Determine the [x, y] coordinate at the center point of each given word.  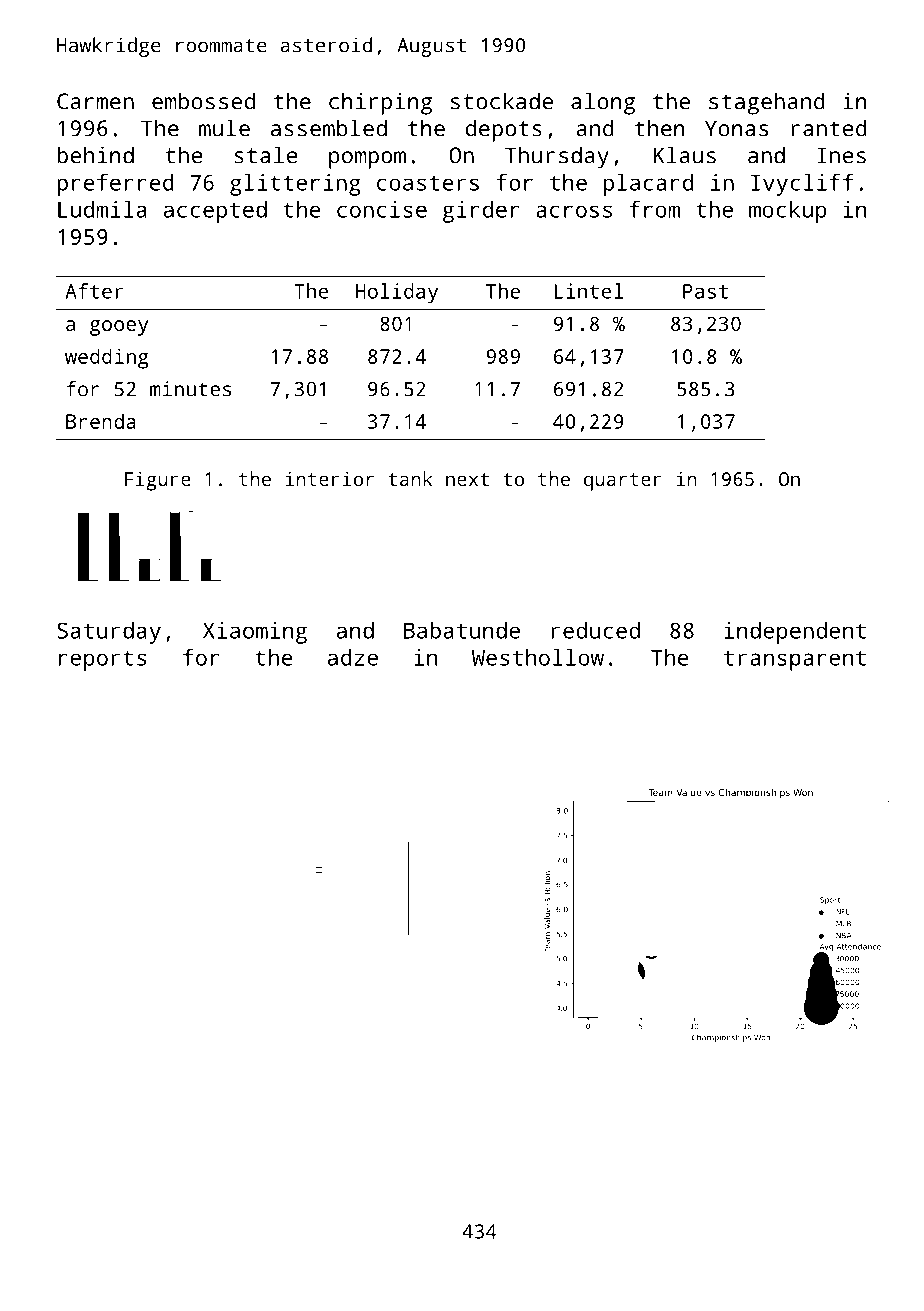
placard [648, 185]
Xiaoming [255, 633]
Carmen [95, 101]
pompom [367, 160]
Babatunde [462, 630]
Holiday [397, 293]
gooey [119, 328]
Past [705, 291]
